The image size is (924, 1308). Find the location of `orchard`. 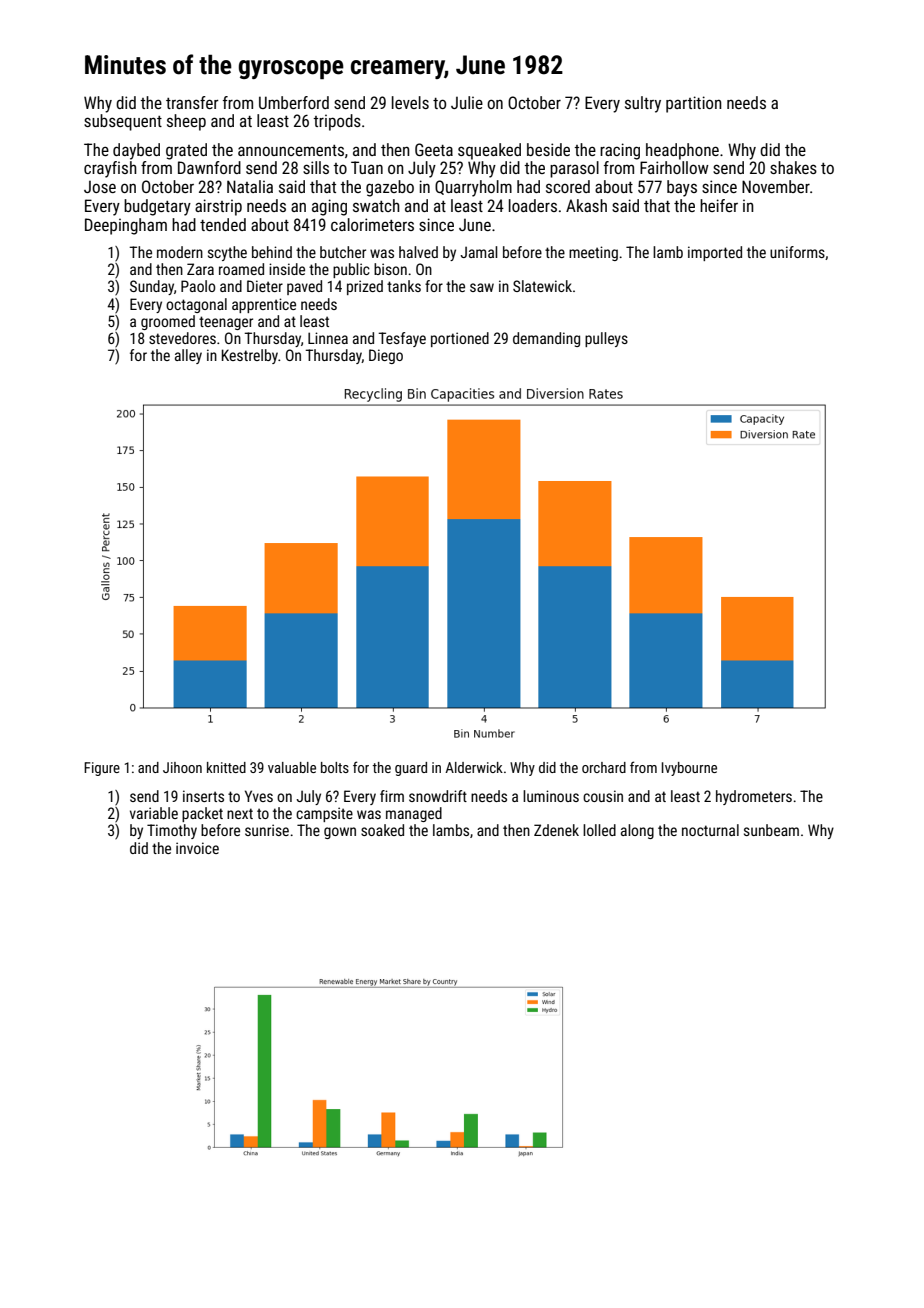

orchard is located at coordinates (604, 767).
